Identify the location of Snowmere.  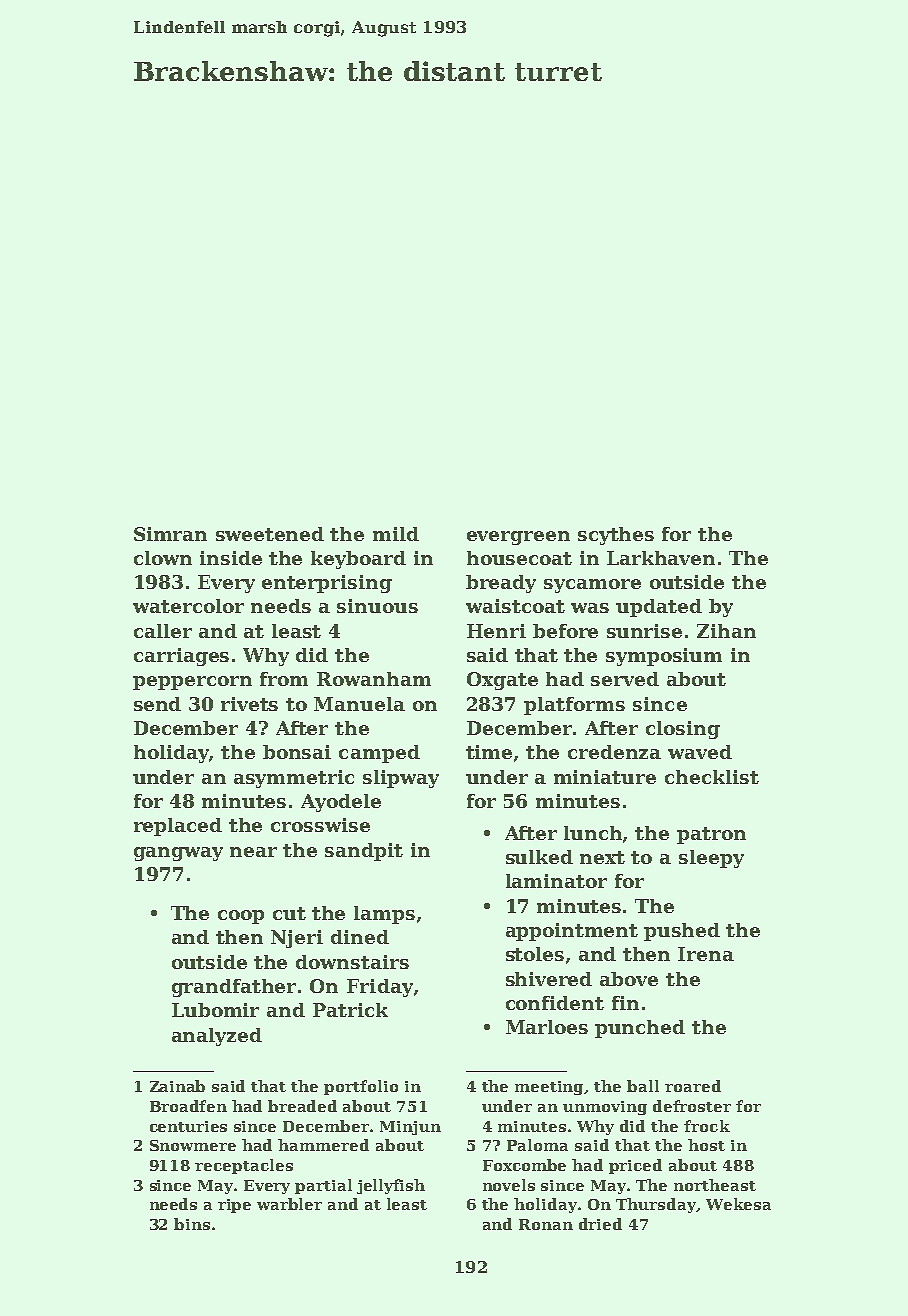
(193, 1145).
